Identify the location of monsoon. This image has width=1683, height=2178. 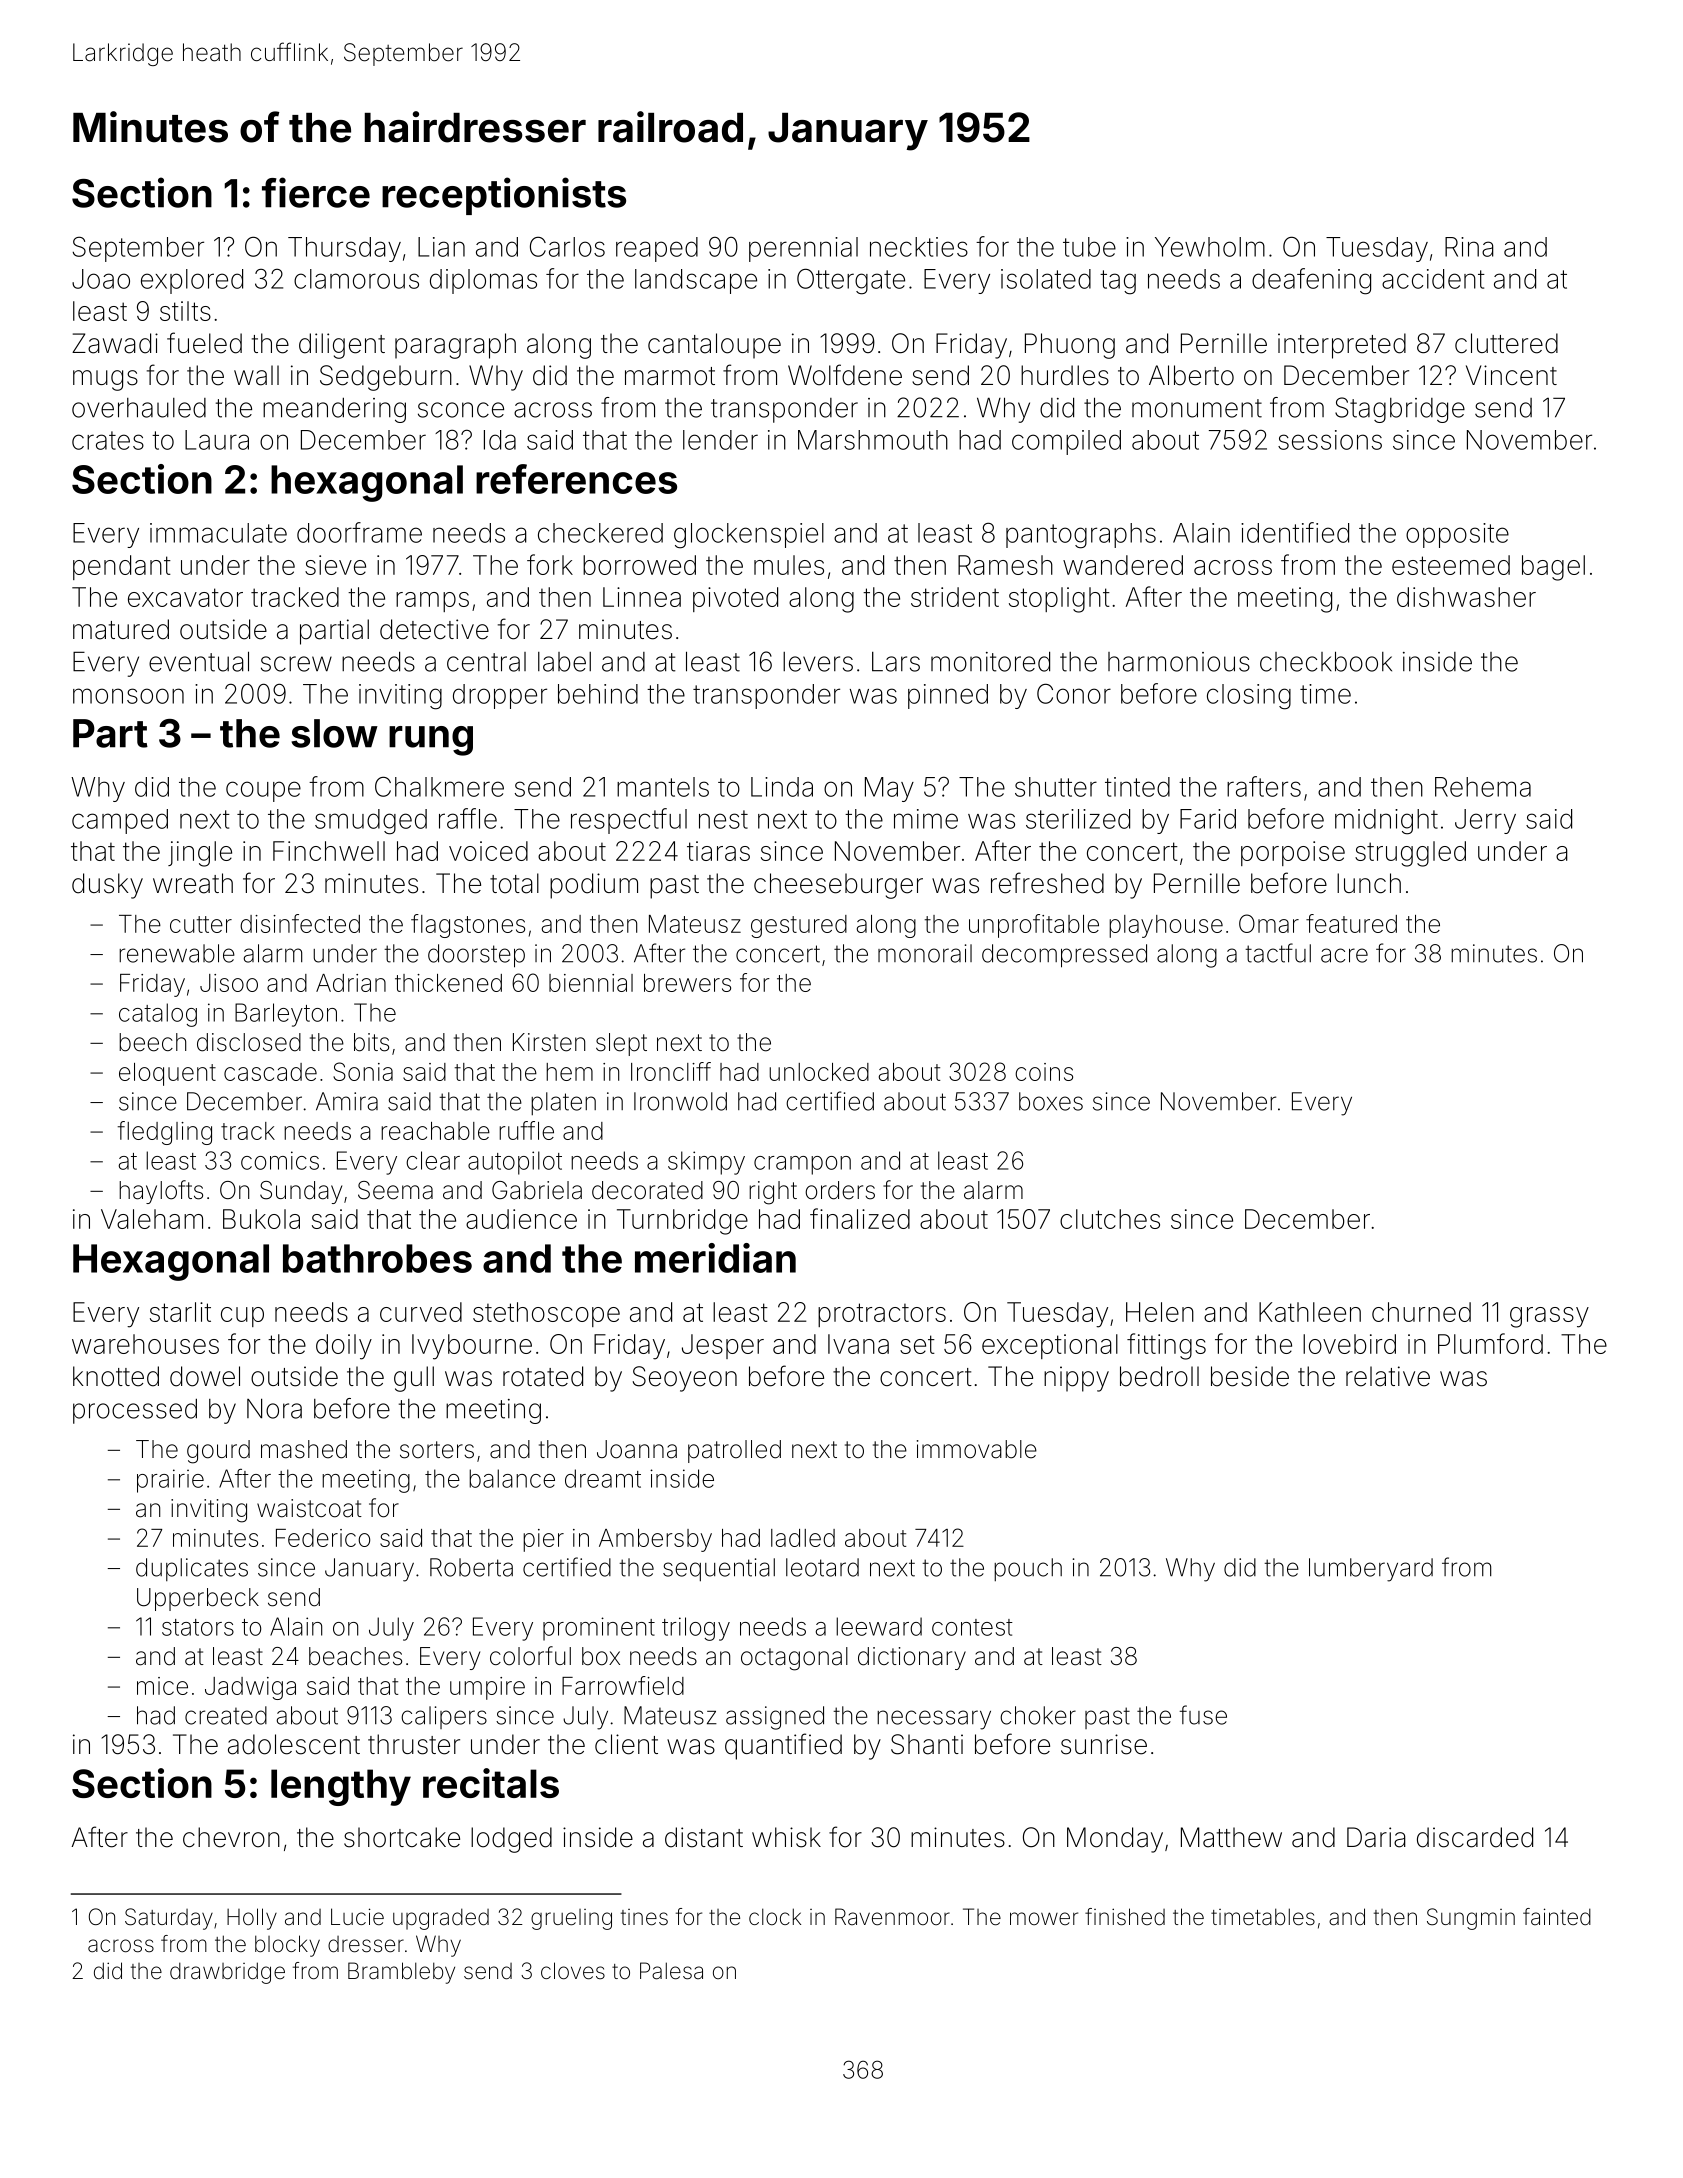
(128, 696).
